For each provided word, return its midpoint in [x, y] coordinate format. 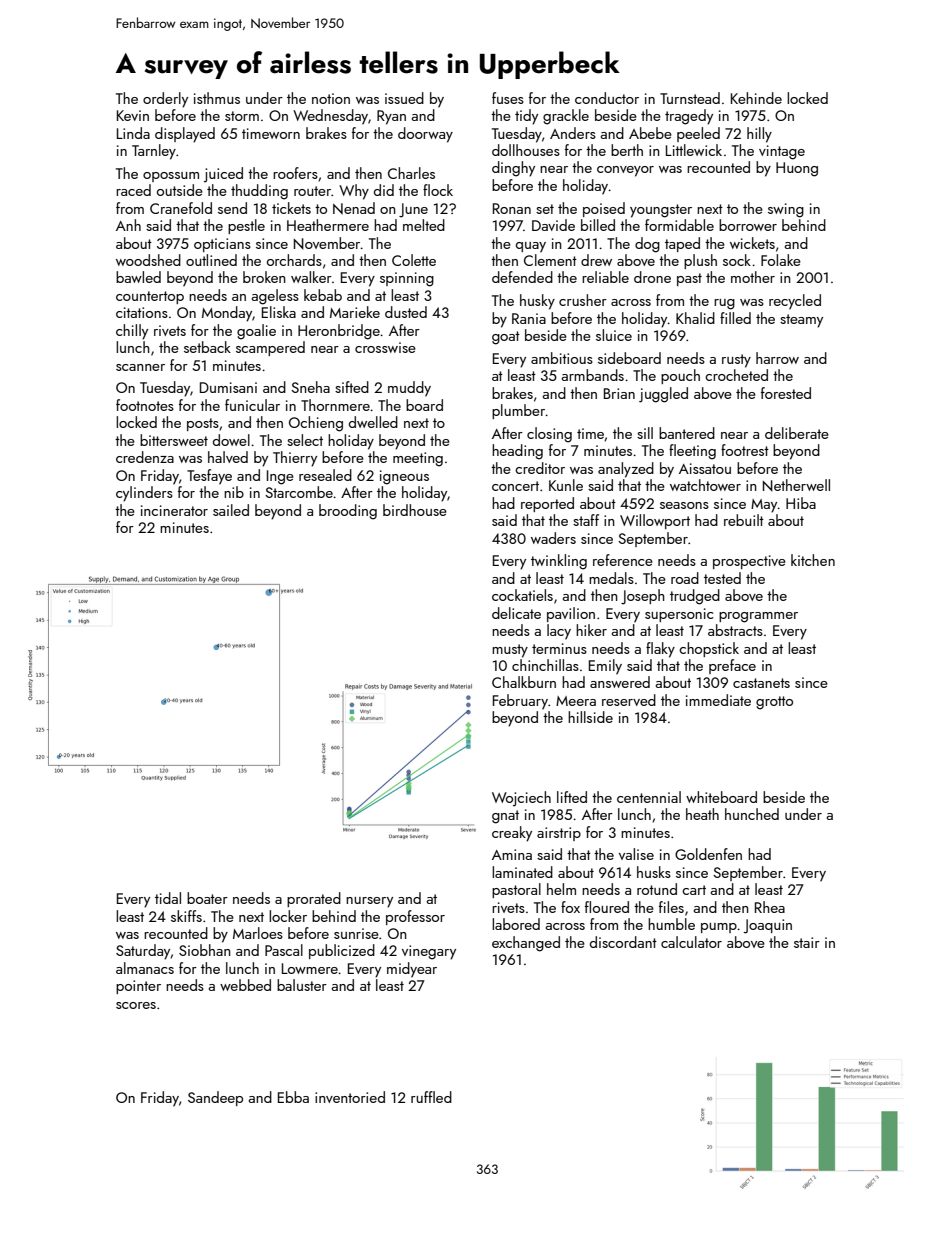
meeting [418, 459]
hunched [752, 814]
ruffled [431, 1097]
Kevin [133, 115]
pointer [138, 987]
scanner [140, 367]
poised [604, 209]
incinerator [174, 510]
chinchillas [545, 665]
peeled [698, 134]
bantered [687, 433]
